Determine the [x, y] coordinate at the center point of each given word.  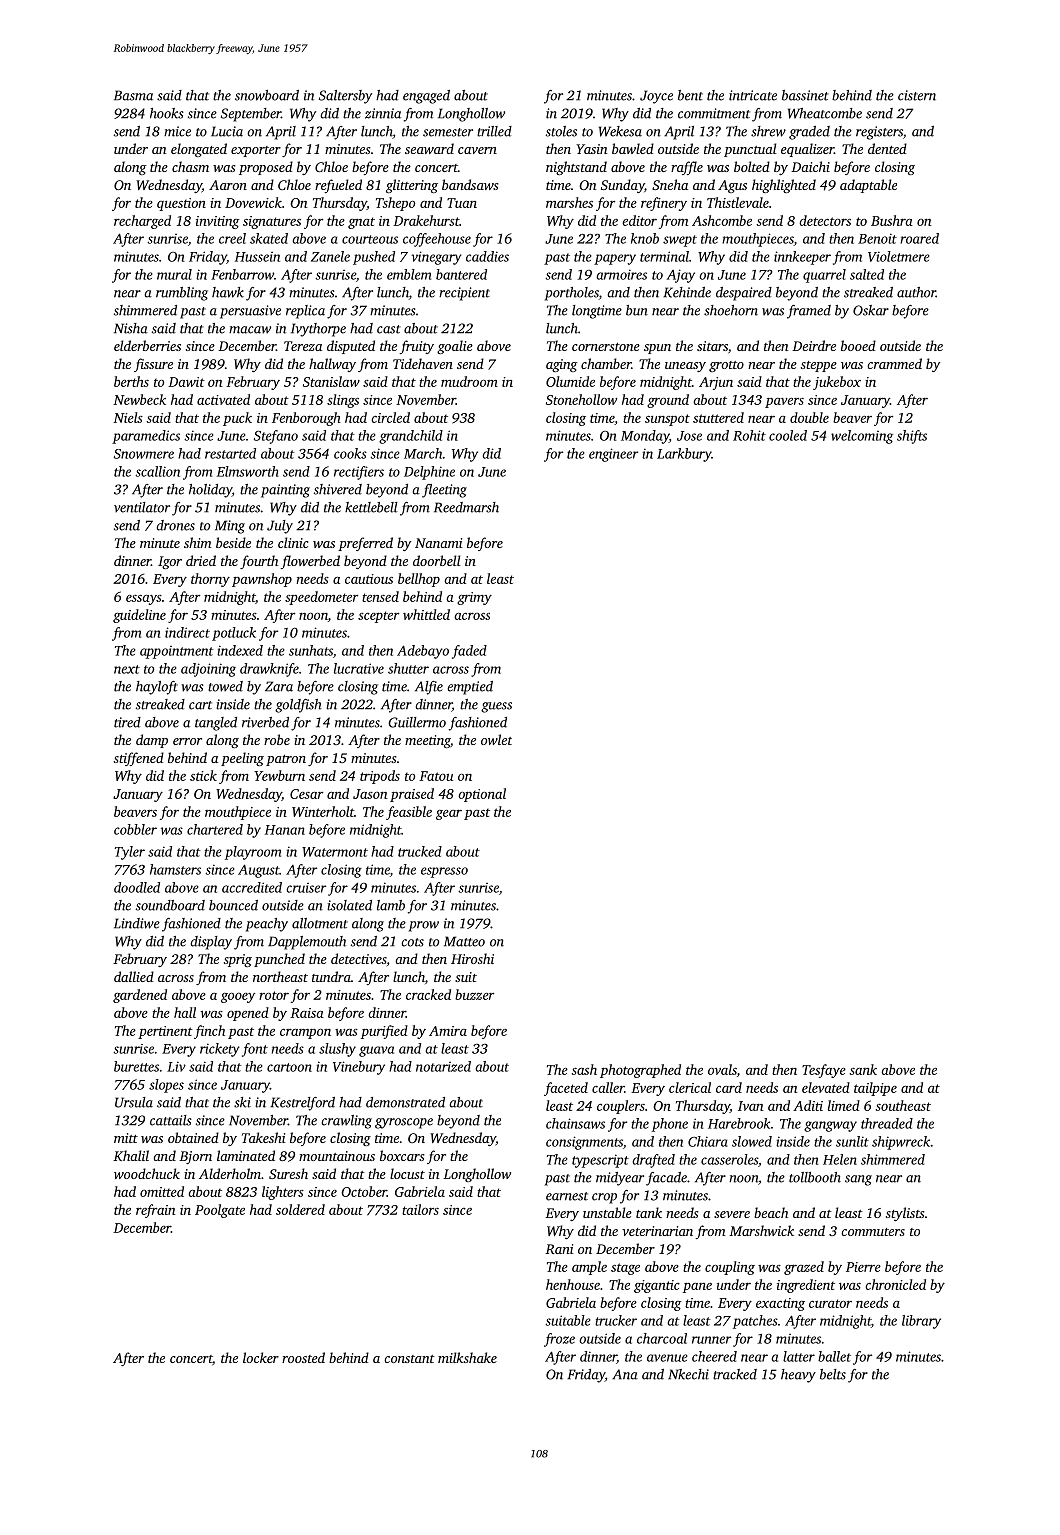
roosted [303, 1357]
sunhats [311, 650]
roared [919, 238]
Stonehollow [581, 399]
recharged [142, 222]
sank [863, 1069]
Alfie [429, 688]
